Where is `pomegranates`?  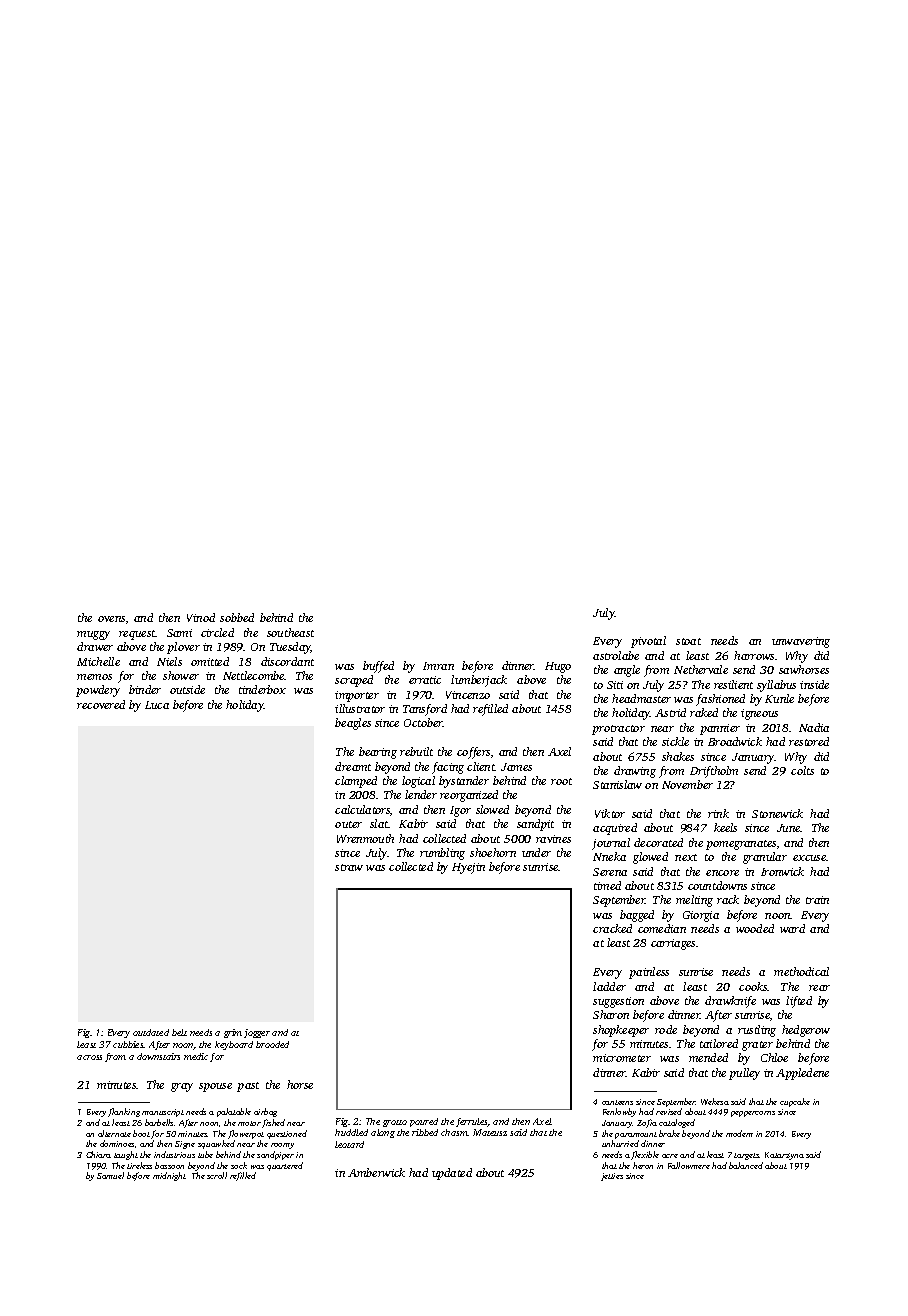 pomegranates is located at coordinates (741, 845).
